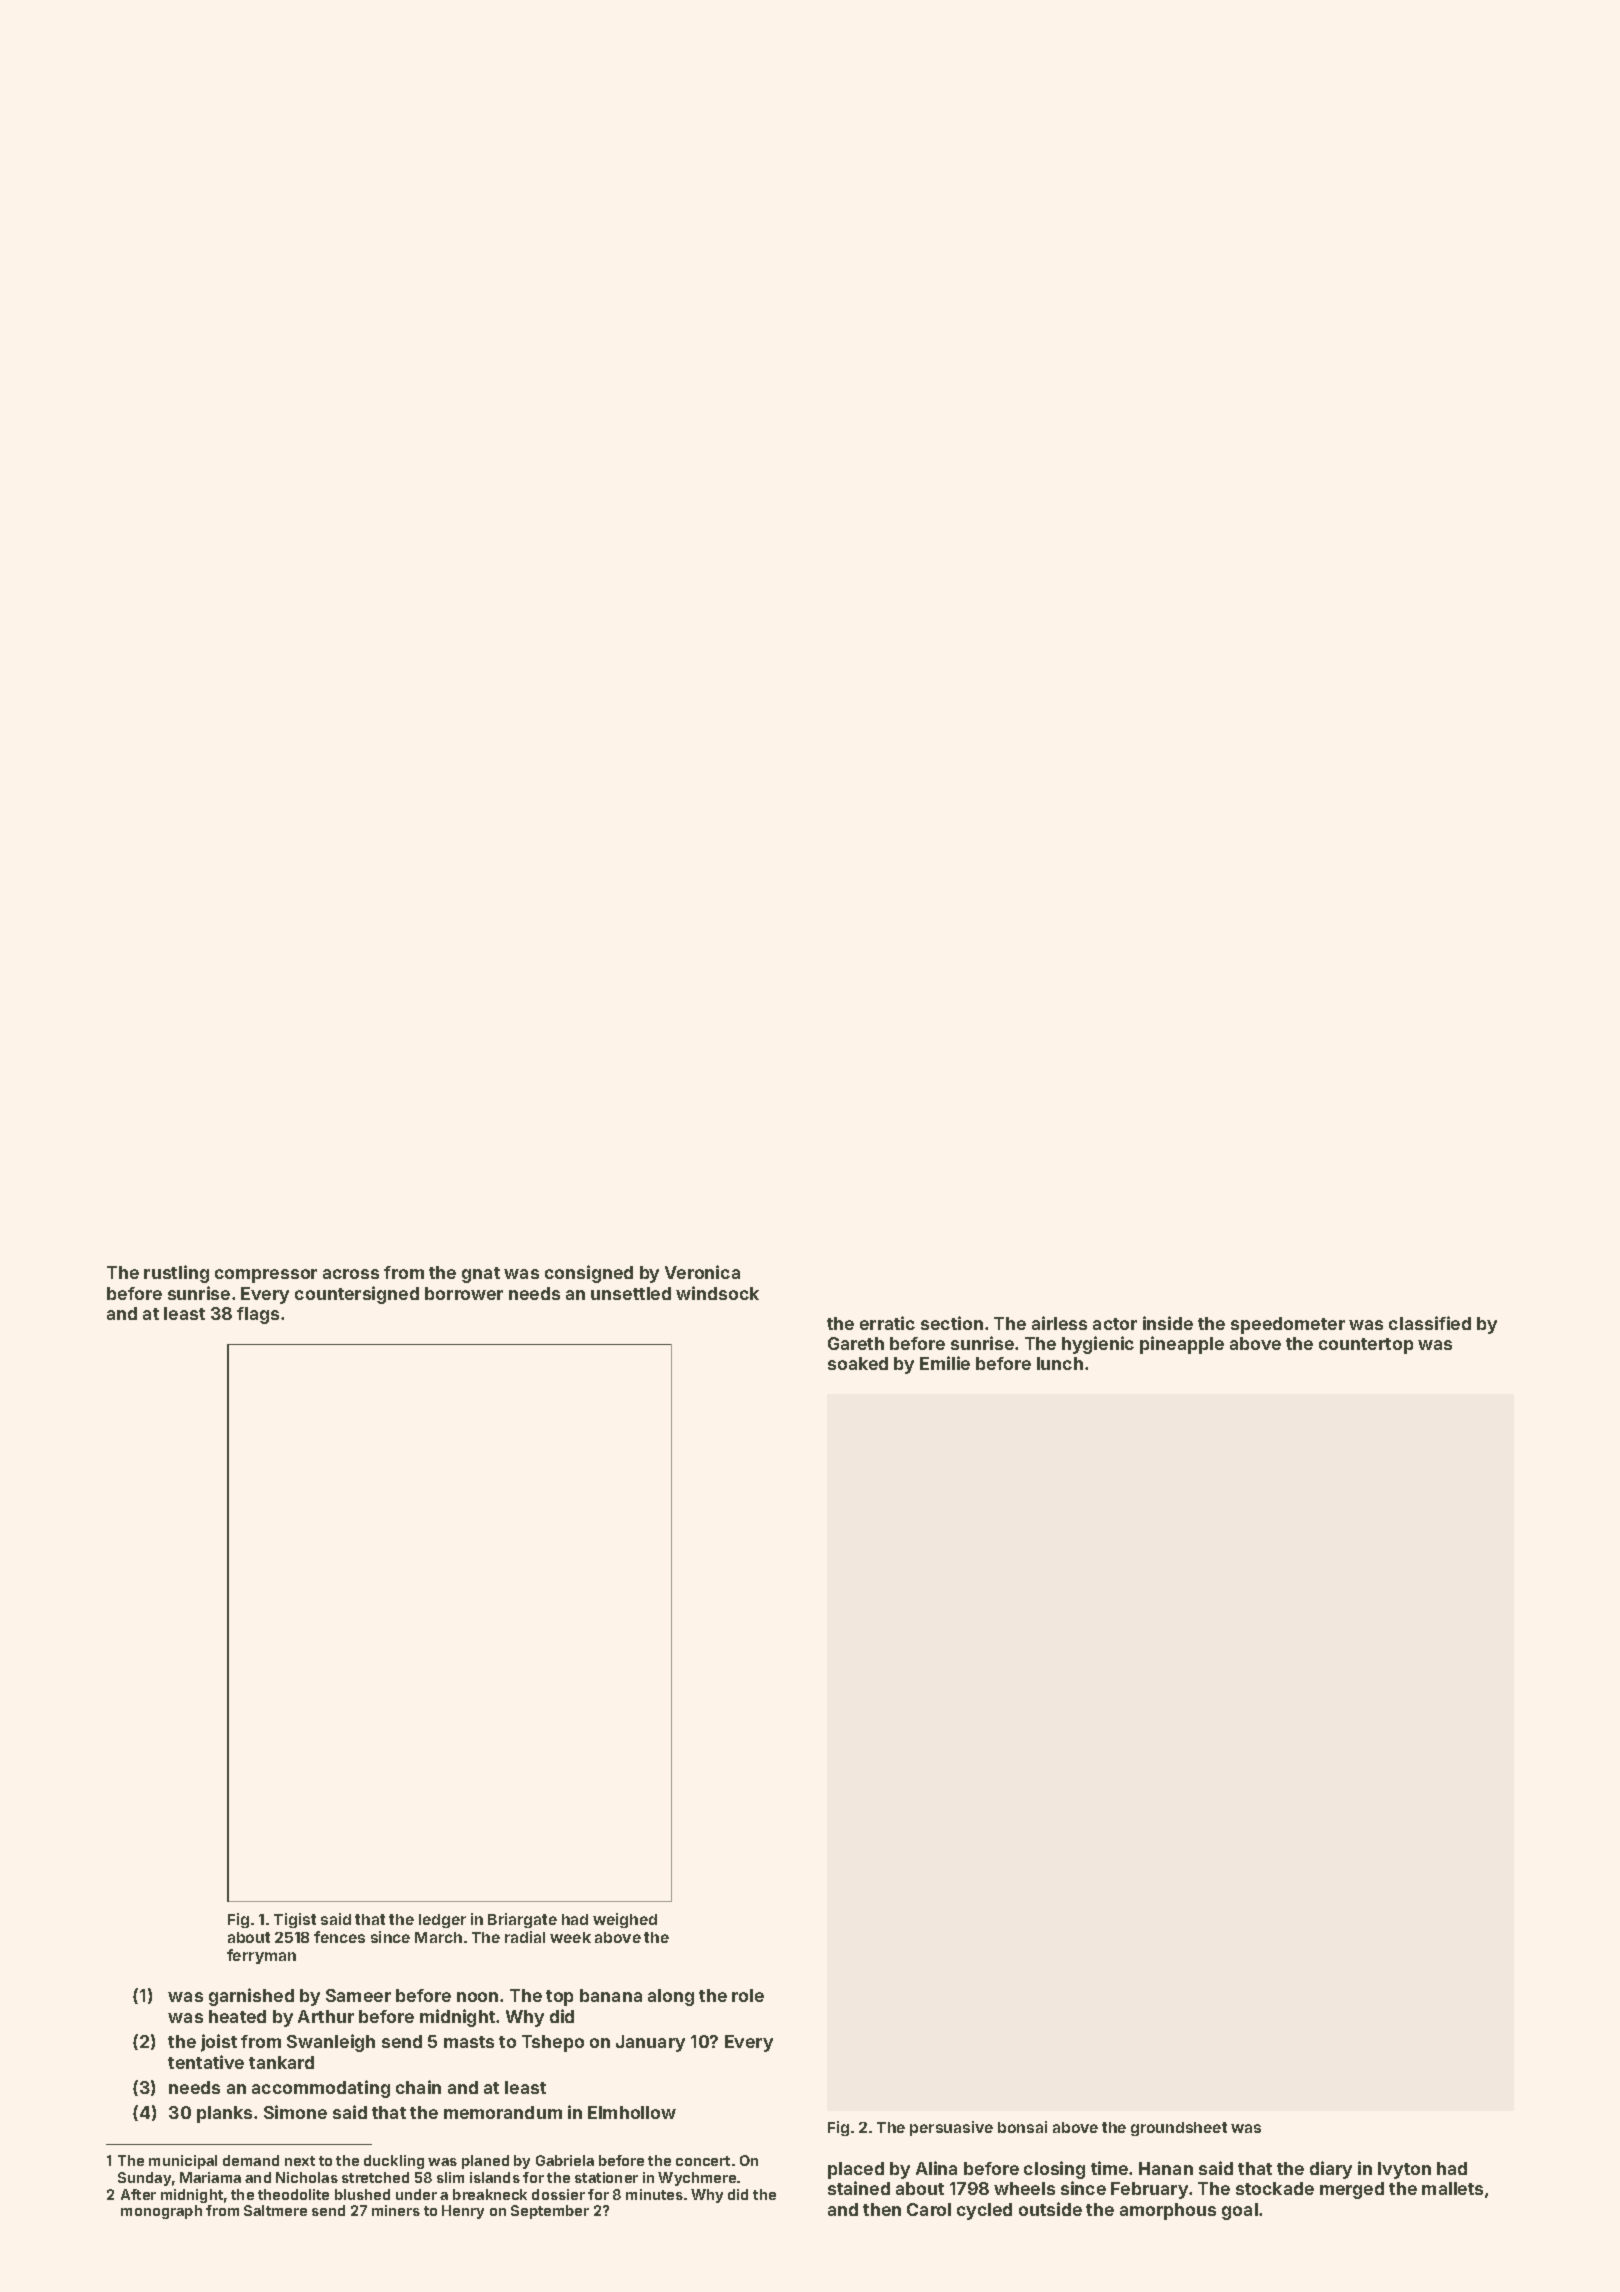  What do you see at coordinates (945, 1363) in the document?
I see `Emilie` at bounding box center [945, 1363].
